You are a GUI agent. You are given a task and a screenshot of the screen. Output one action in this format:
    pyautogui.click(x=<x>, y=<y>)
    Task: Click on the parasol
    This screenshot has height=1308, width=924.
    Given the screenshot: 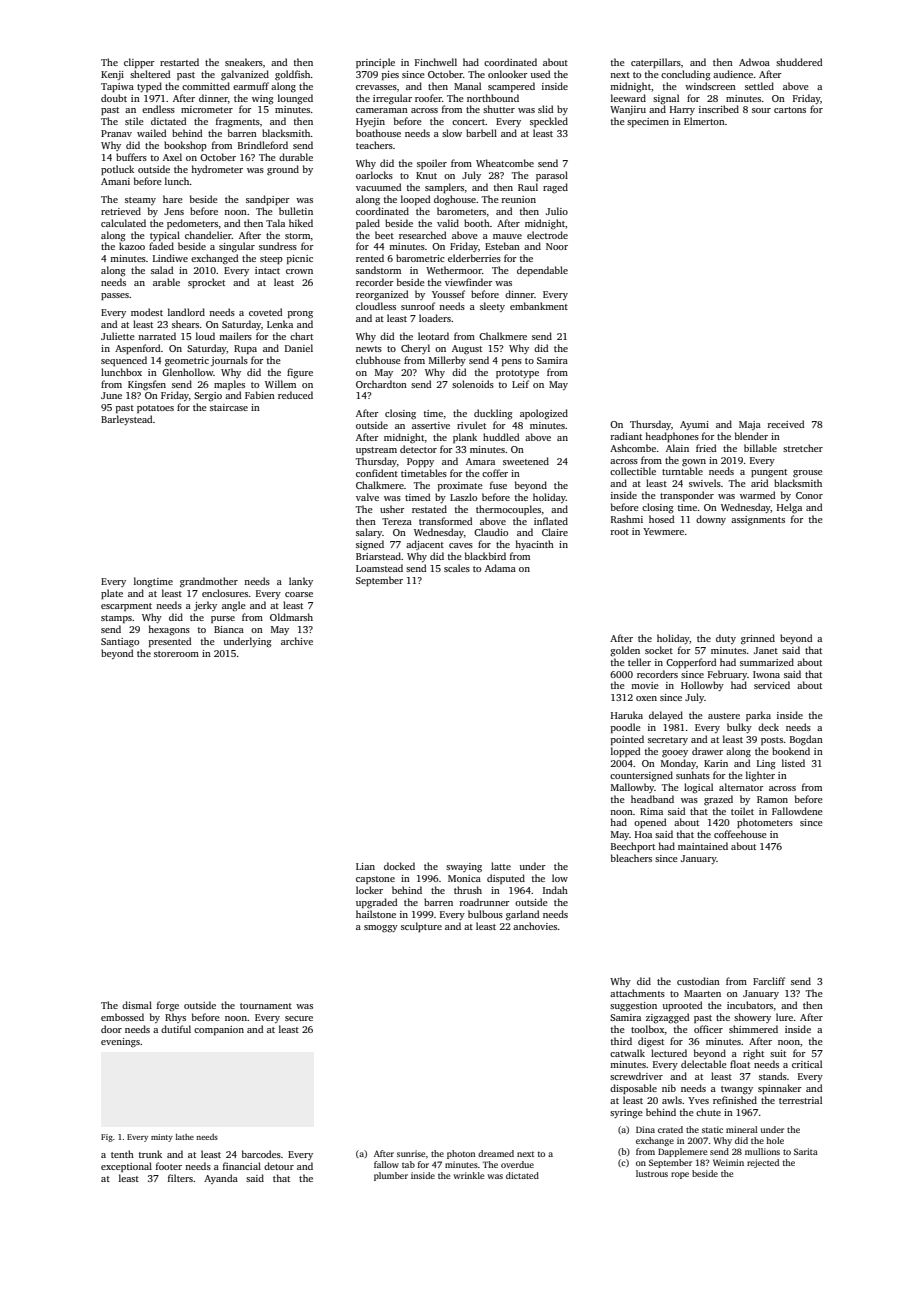 What is the action you would take?
    pyautogui.click(x=552, y=176)
